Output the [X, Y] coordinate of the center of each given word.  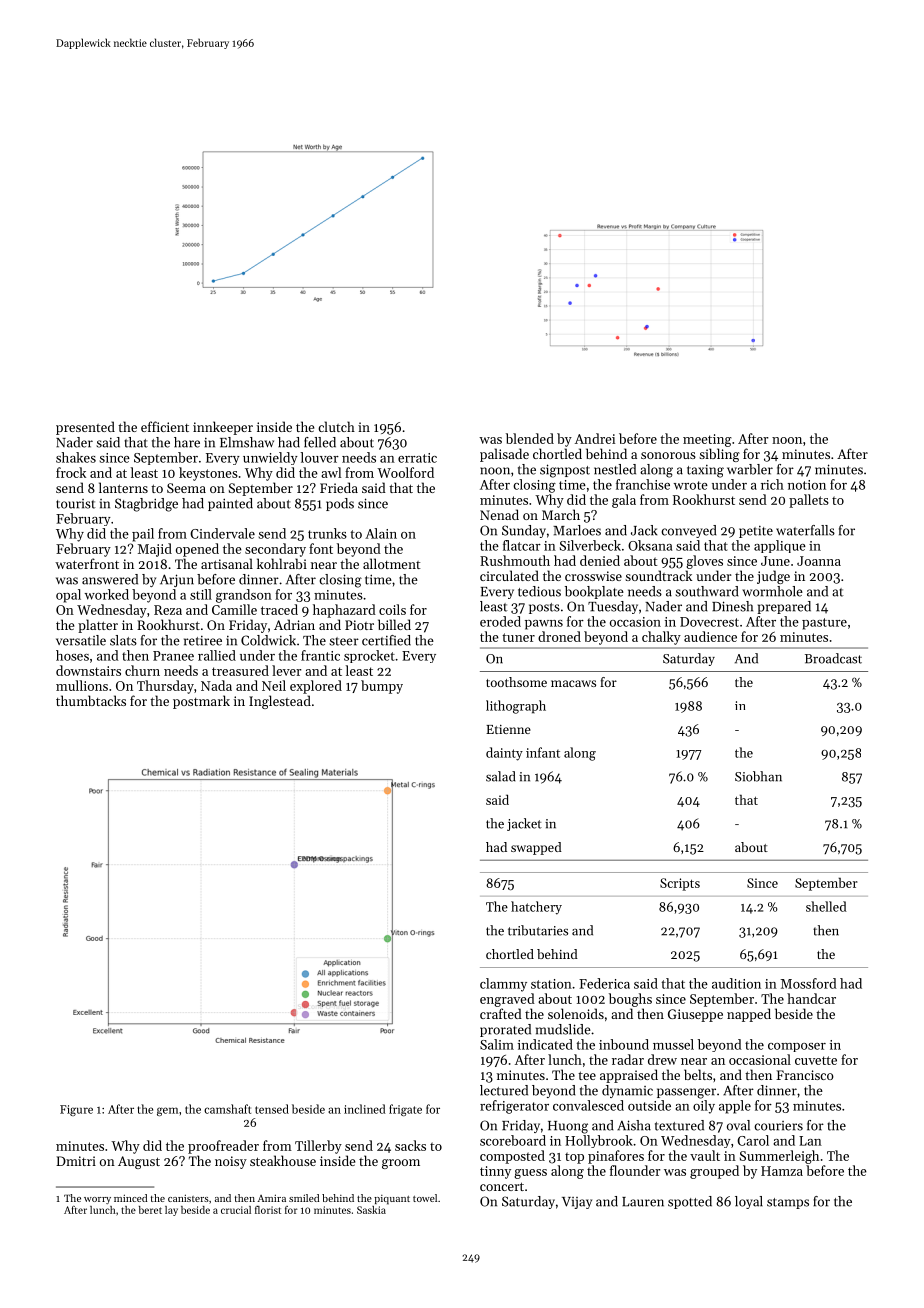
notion [807, 485]
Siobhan [758, 776]
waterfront [87, 563]
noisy [231, 1162]
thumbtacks [91, 700]
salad [500, 776]
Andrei [595, 438]
